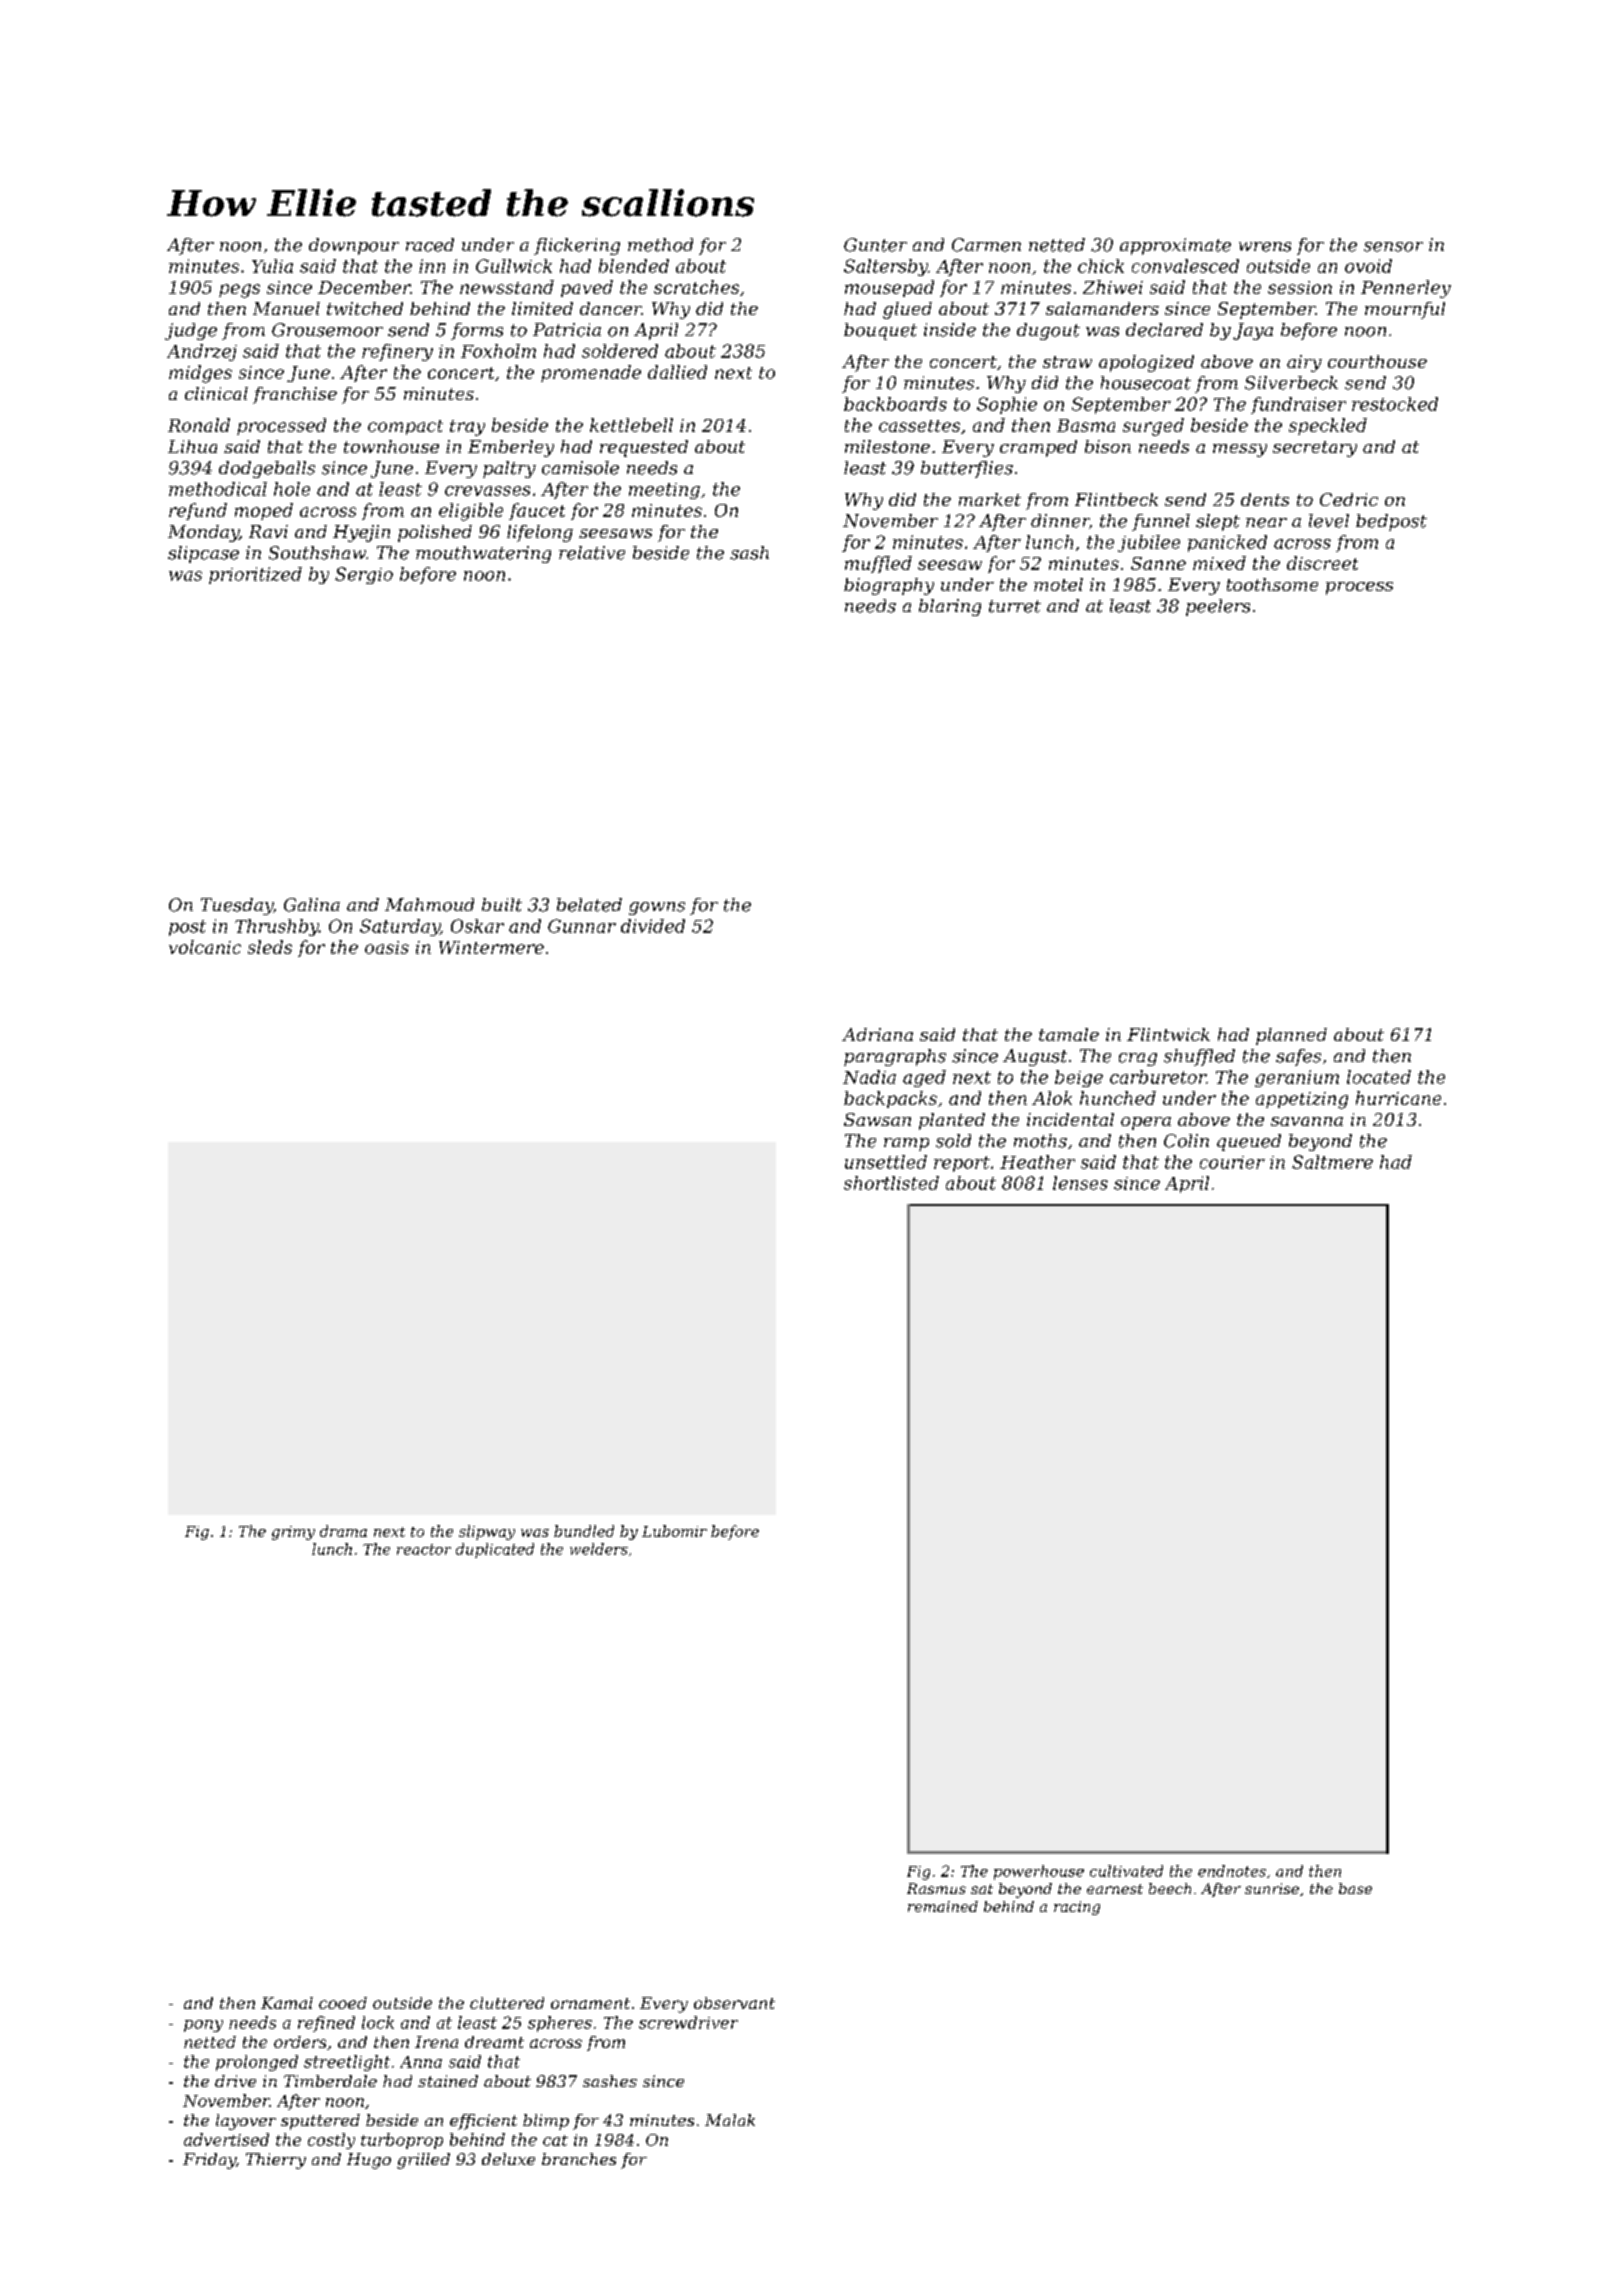 The height and width of the screenshot is (2292, 1620). What do you see at coordinates (1164, 330) in the screenshot?
I see `declared` at bounding box center [1164, 330].
